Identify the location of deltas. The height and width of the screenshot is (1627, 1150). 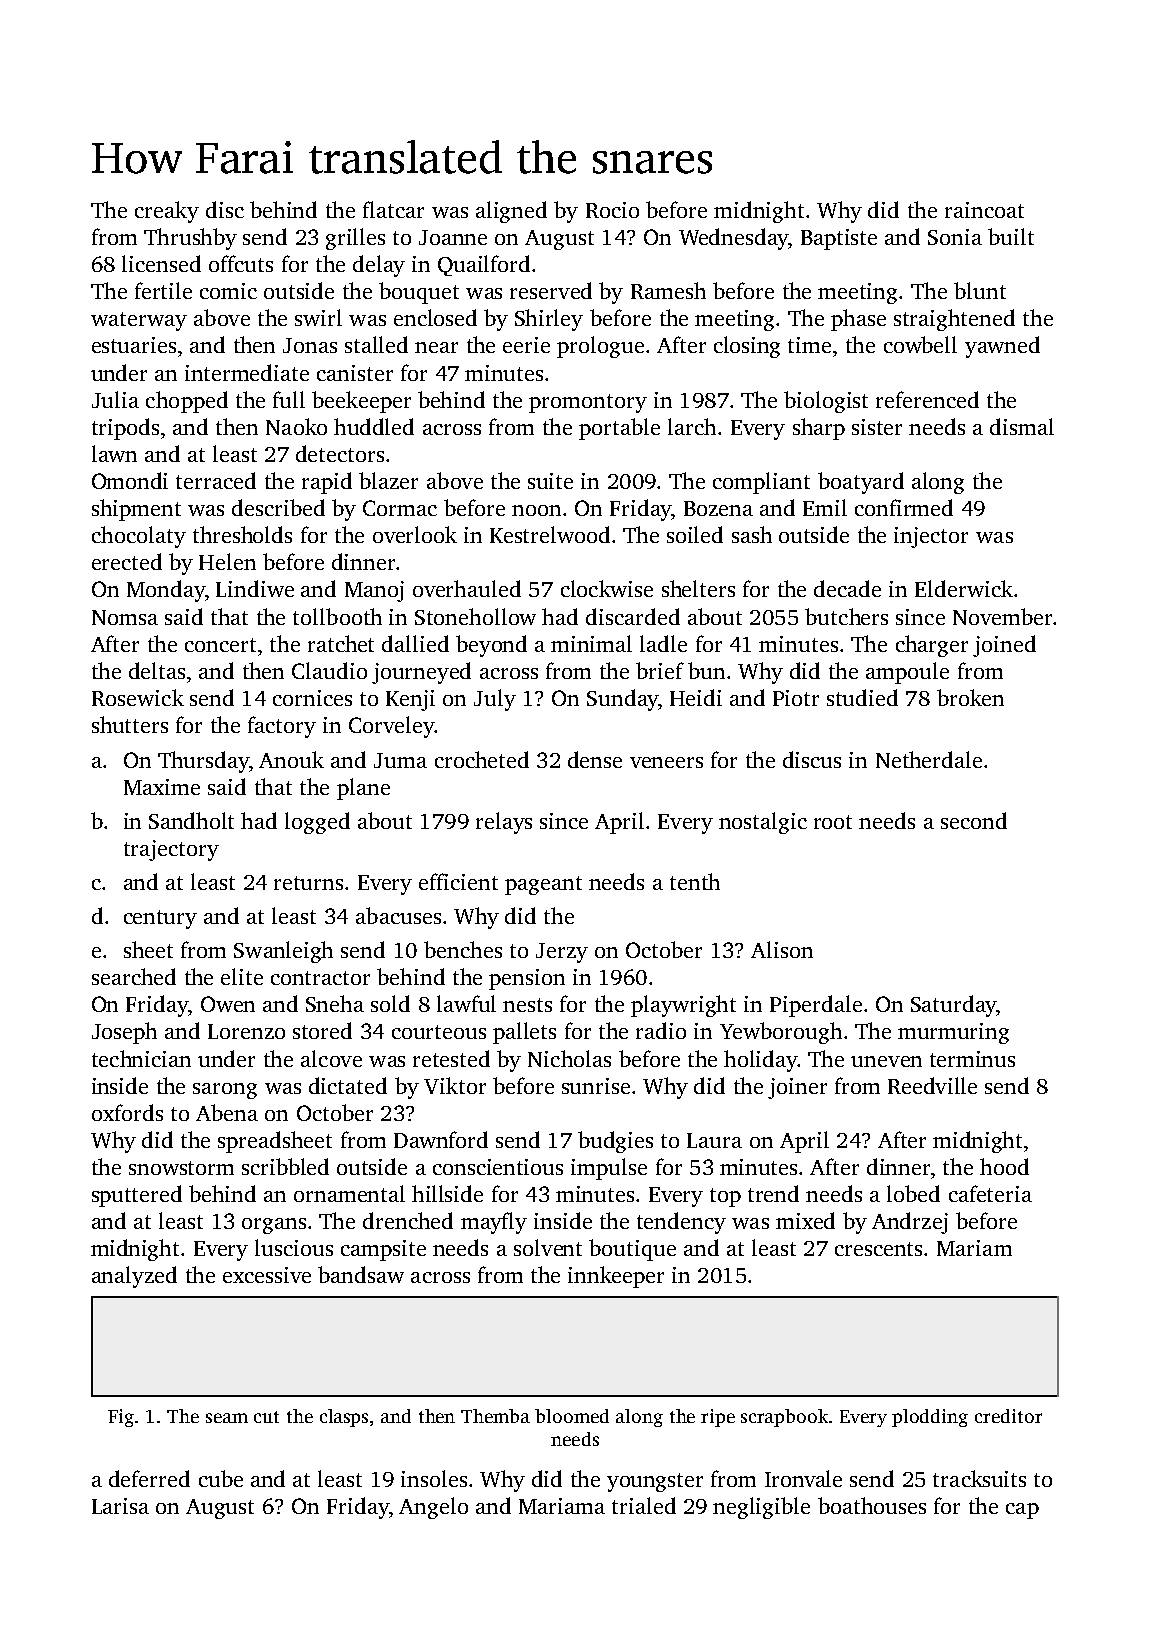
(157, 670).
